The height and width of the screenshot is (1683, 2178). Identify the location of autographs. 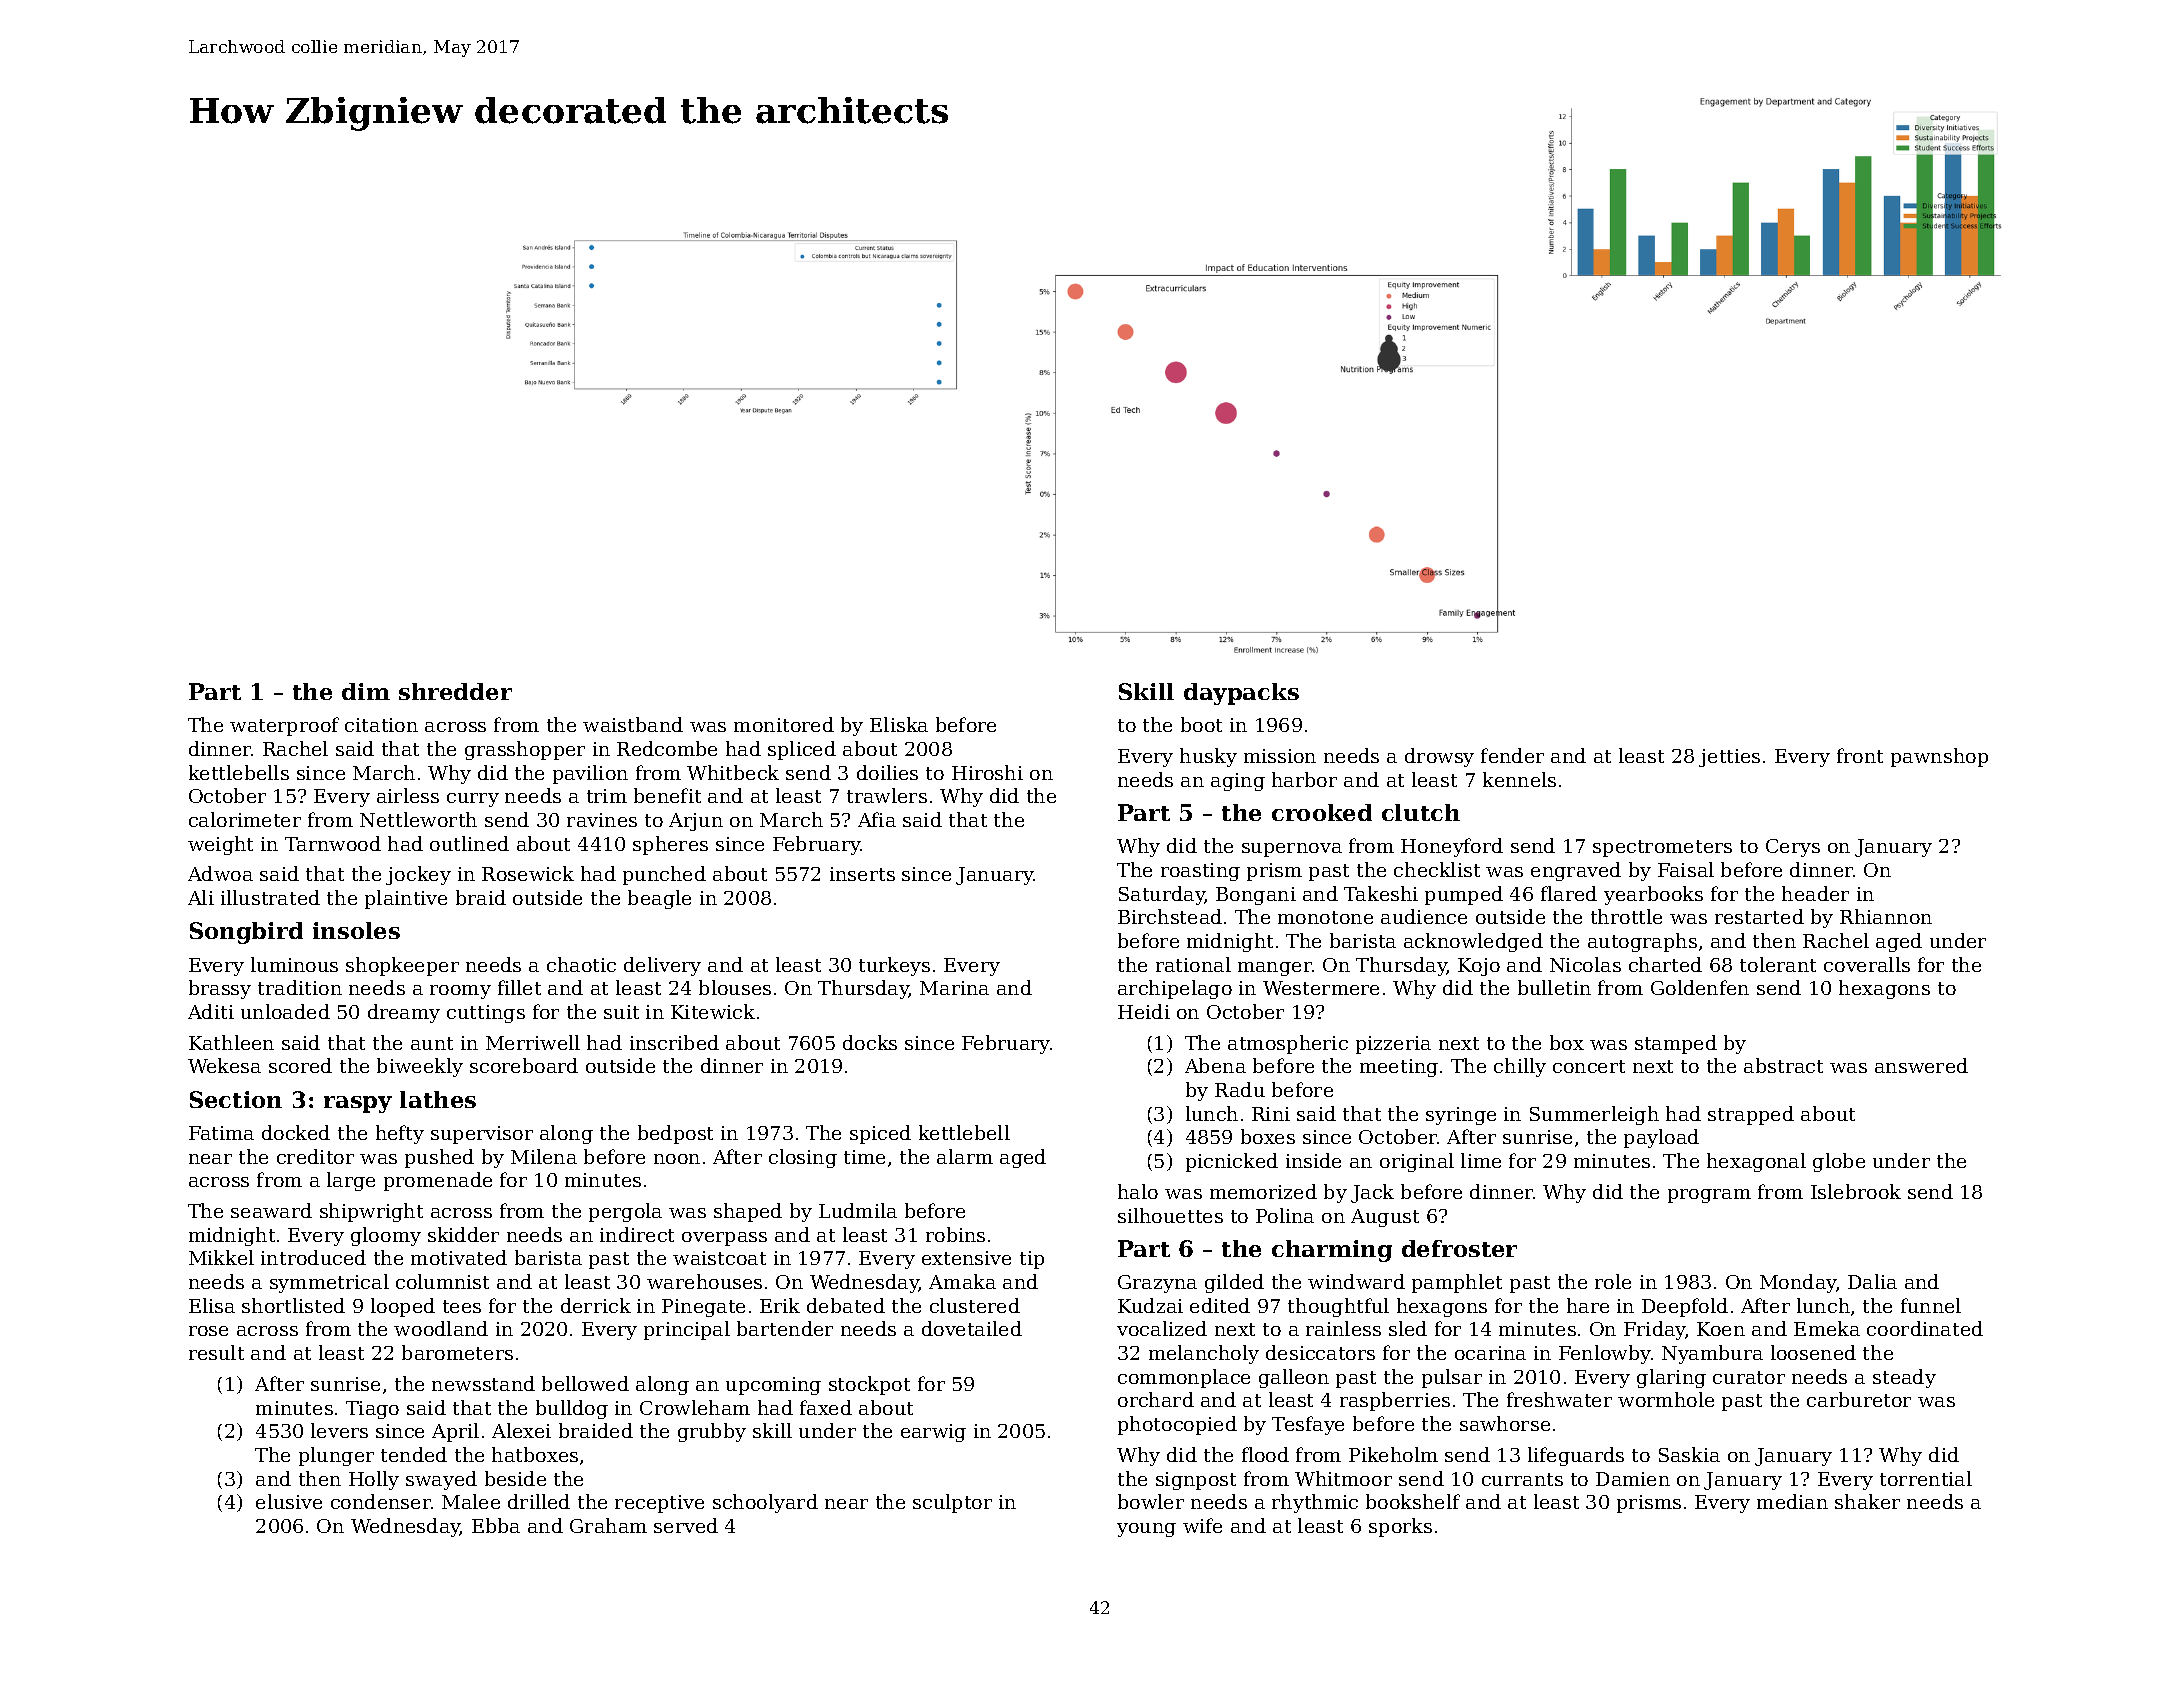
(1642, 942).
